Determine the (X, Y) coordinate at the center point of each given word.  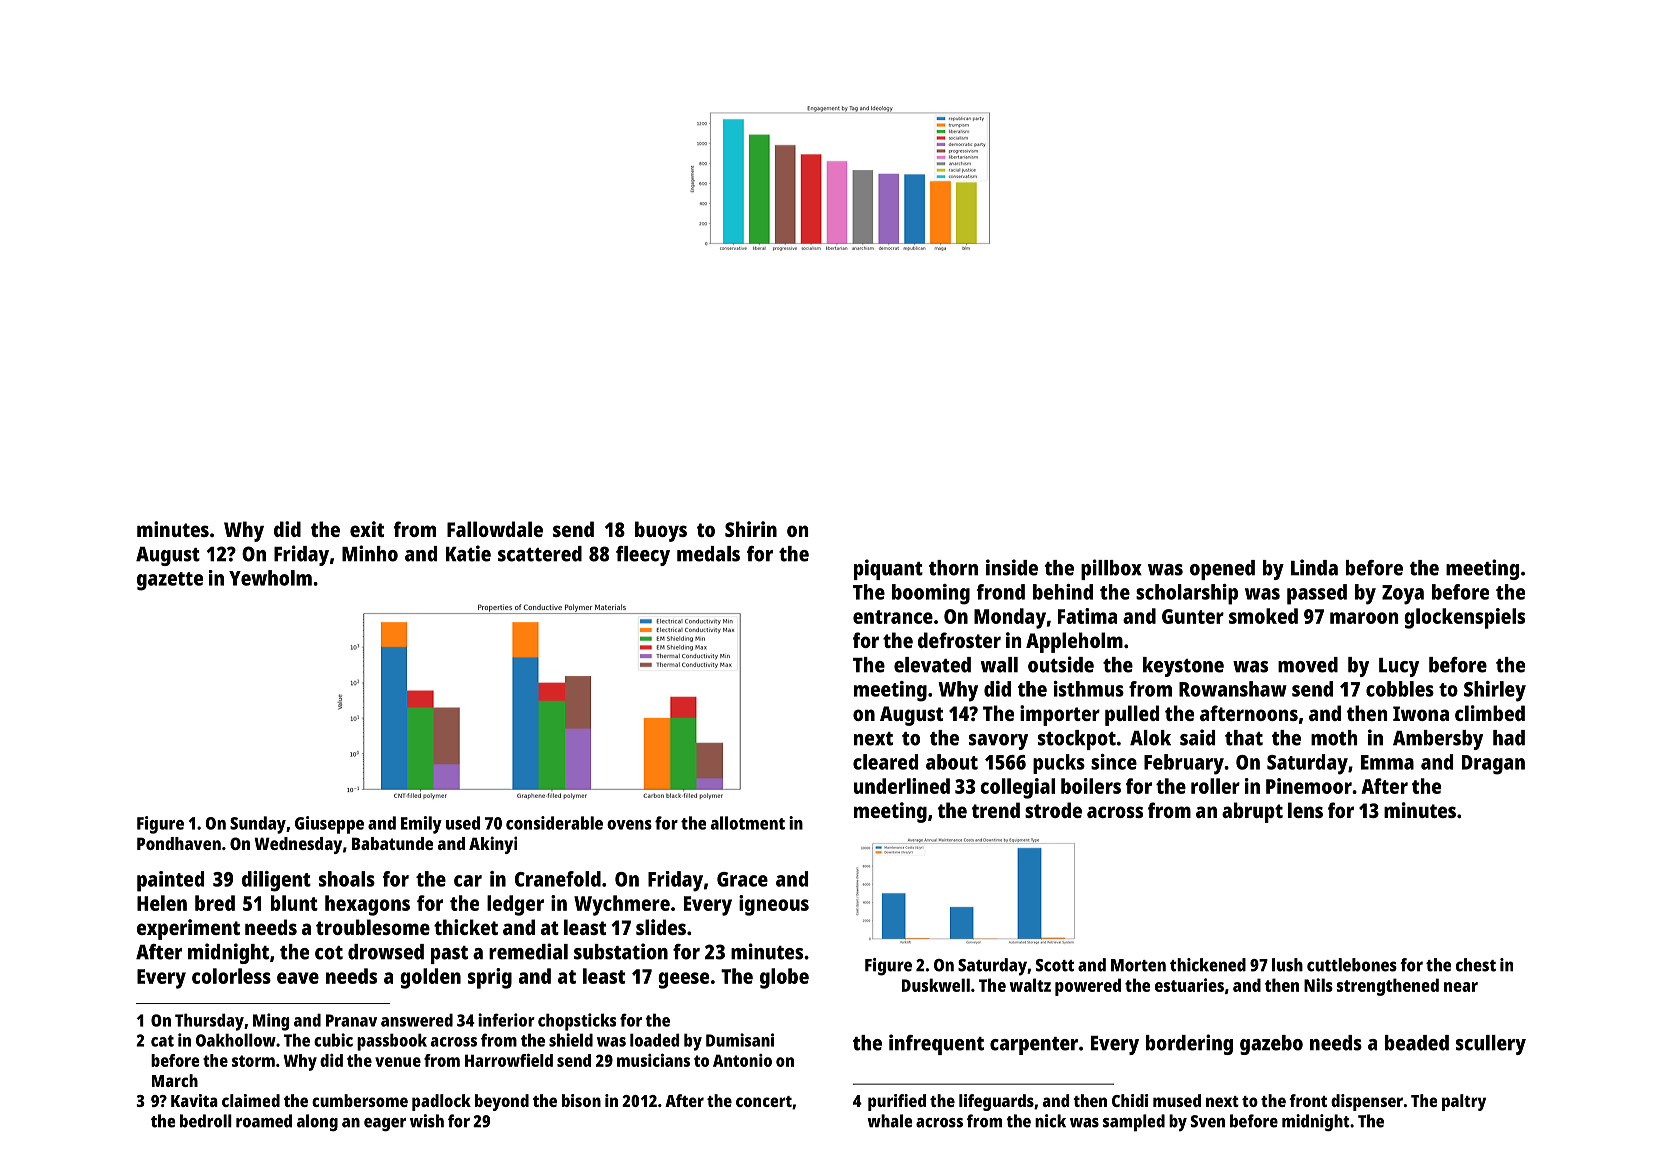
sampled (1134, 1123)
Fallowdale (495, 529)
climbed (1490, 713)
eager (385, 1125)
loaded (654, 1040)
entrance (893, 617)
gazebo (1271, 1045)
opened (1222, 570)
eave (298, 978)
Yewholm (270, 578)
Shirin (751, 529)
